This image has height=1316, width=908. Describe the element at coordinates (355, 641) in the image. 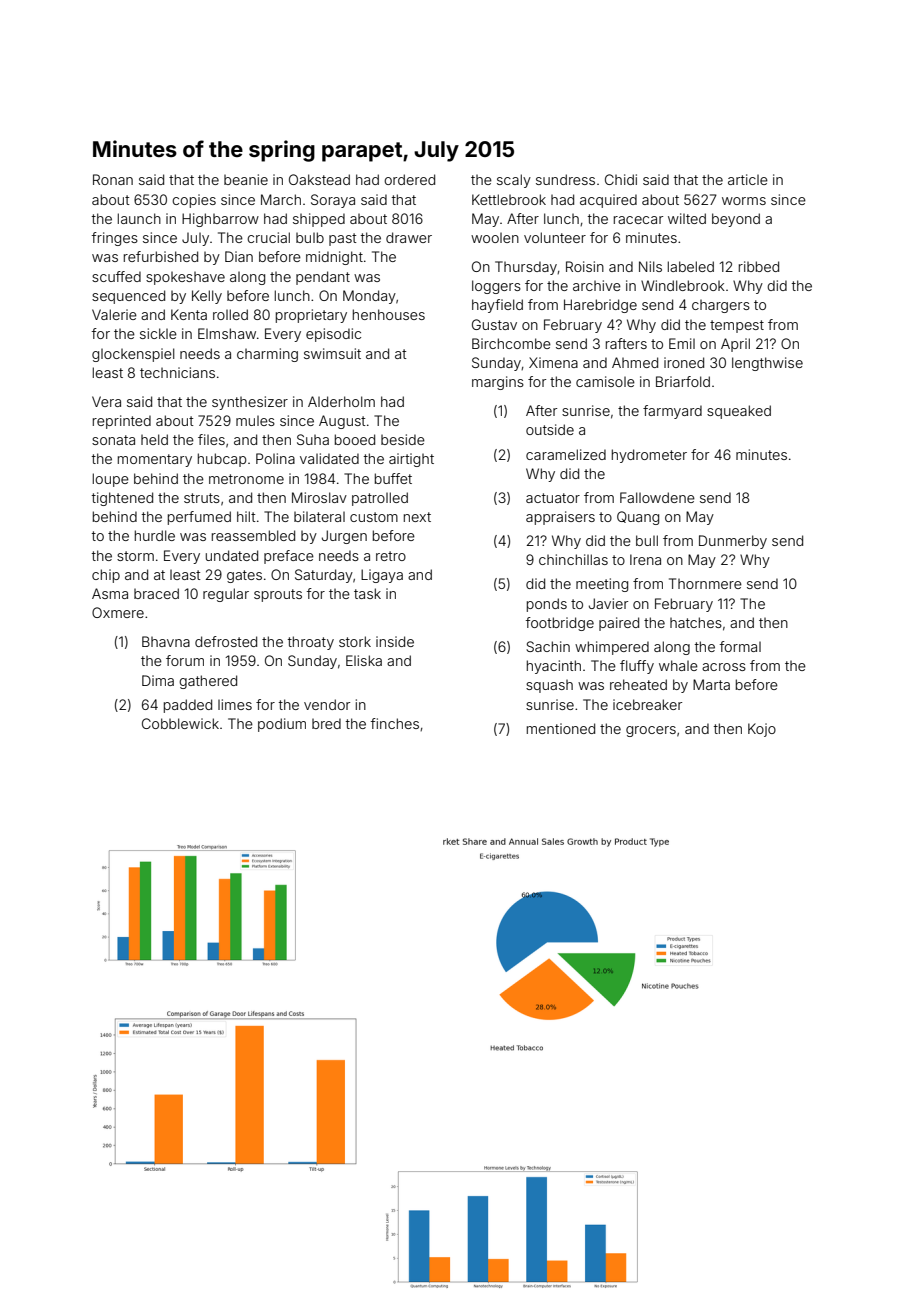

I see `stork` at that location.
